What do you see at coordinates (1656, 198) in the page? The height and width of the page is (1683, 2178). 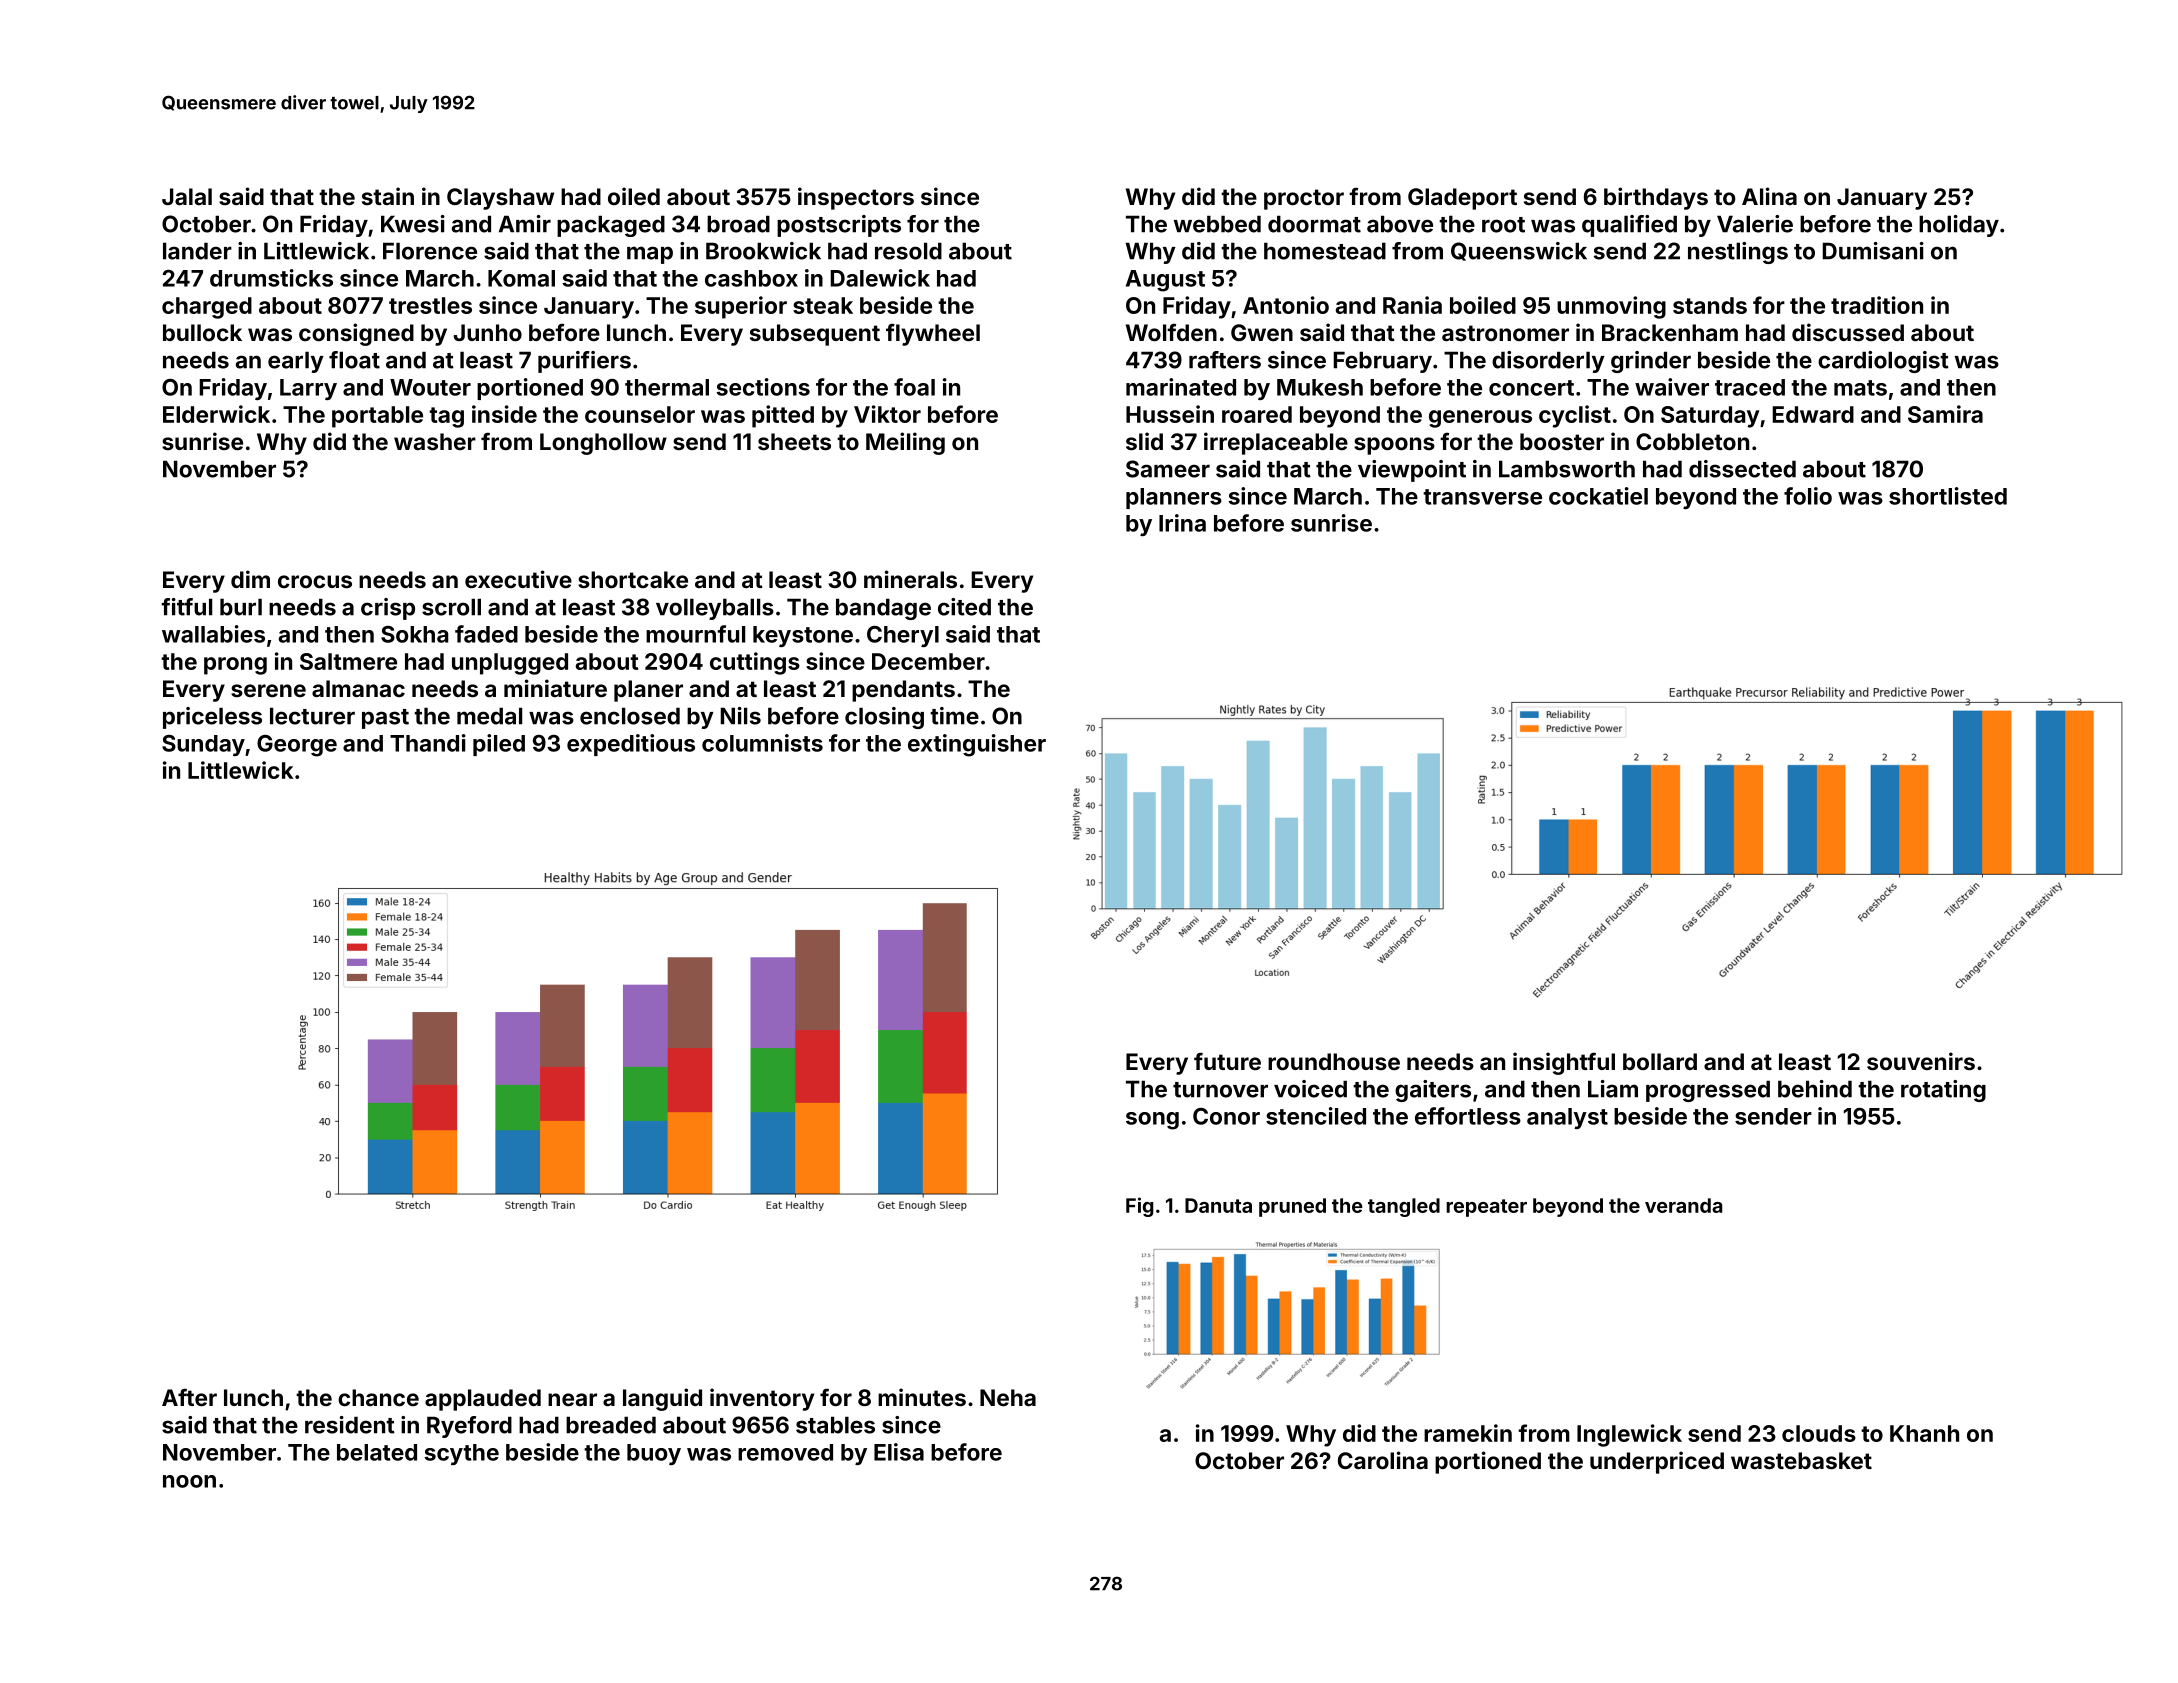 I see `birthdays` at bounding box center [1656, 198].
